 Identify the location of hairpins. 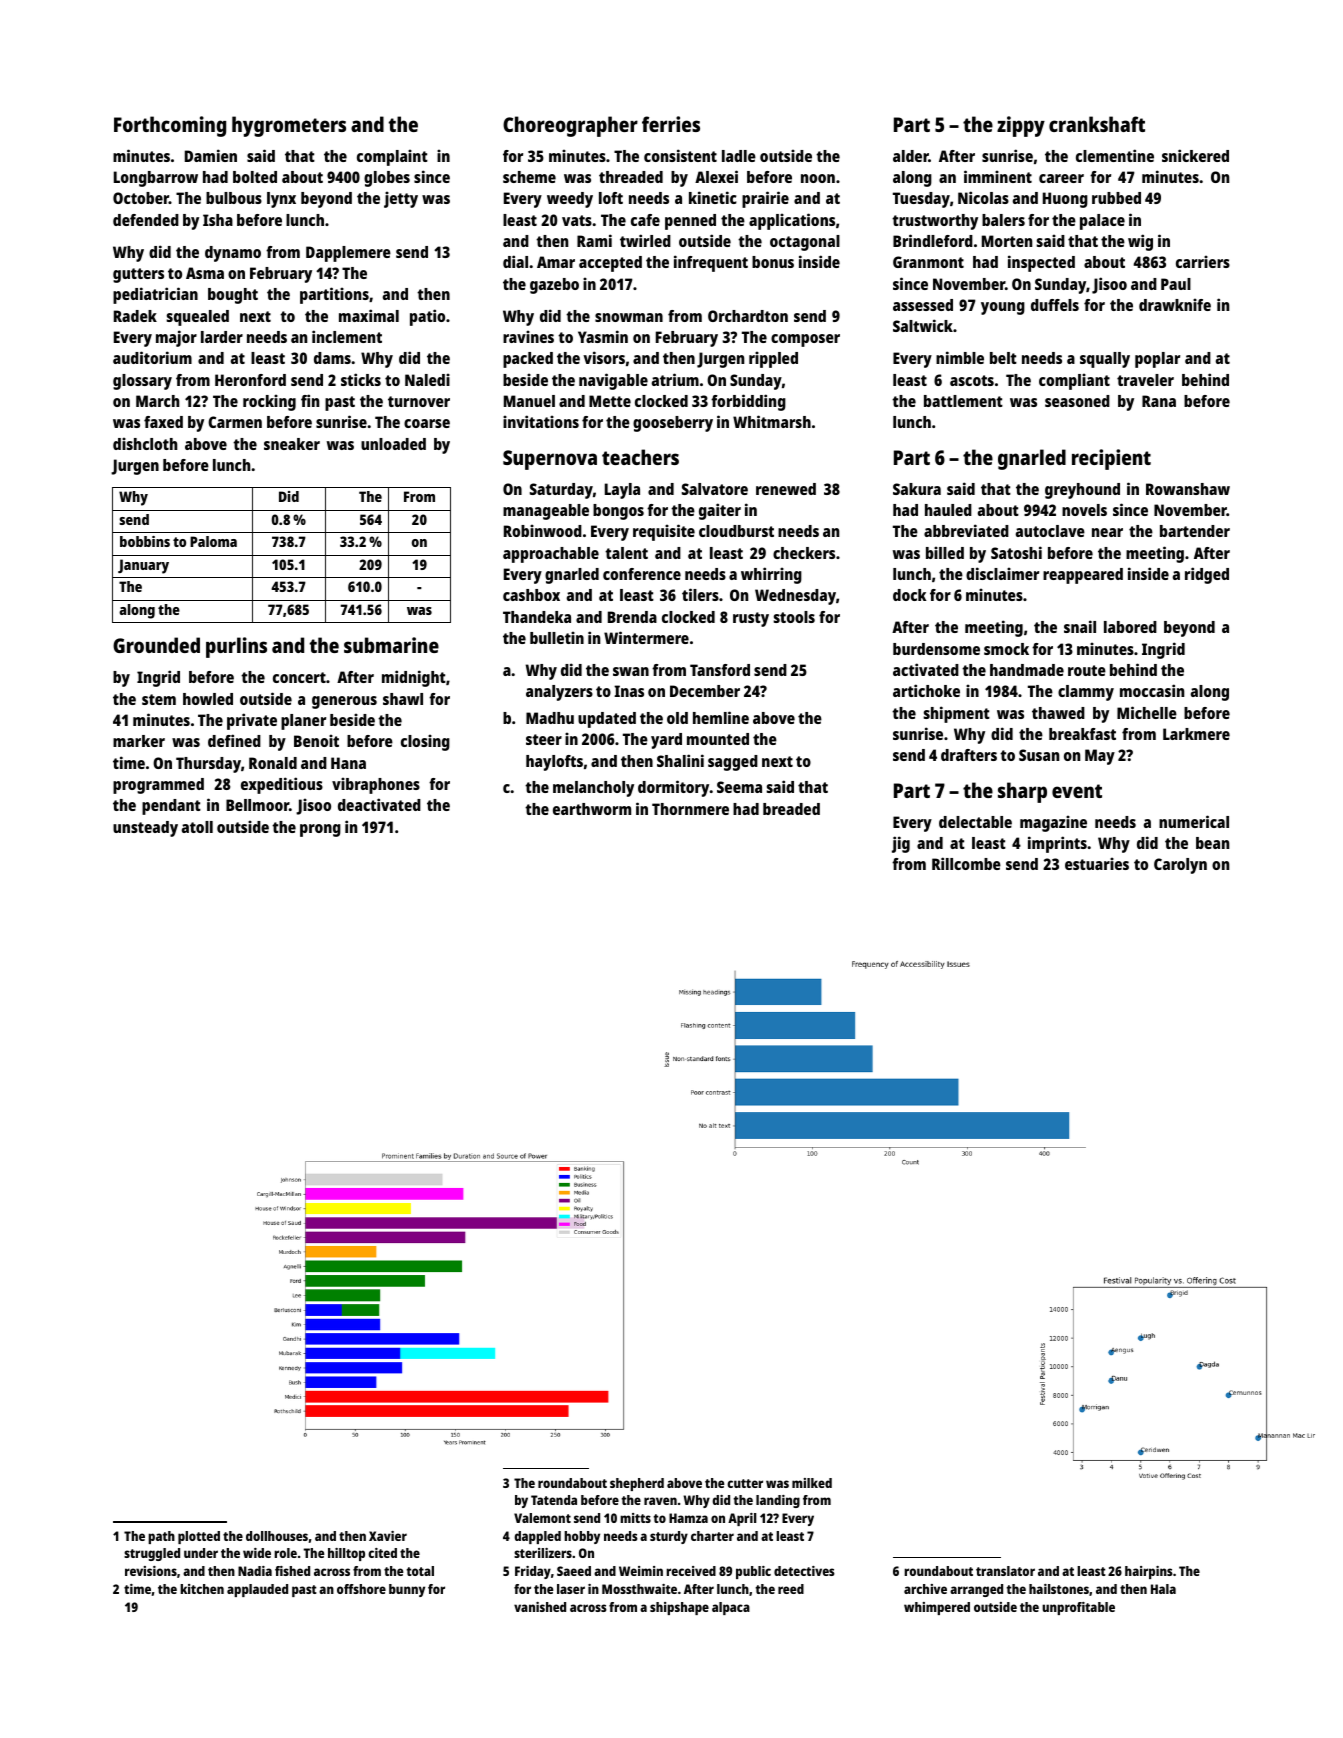
(1149, 1572).
